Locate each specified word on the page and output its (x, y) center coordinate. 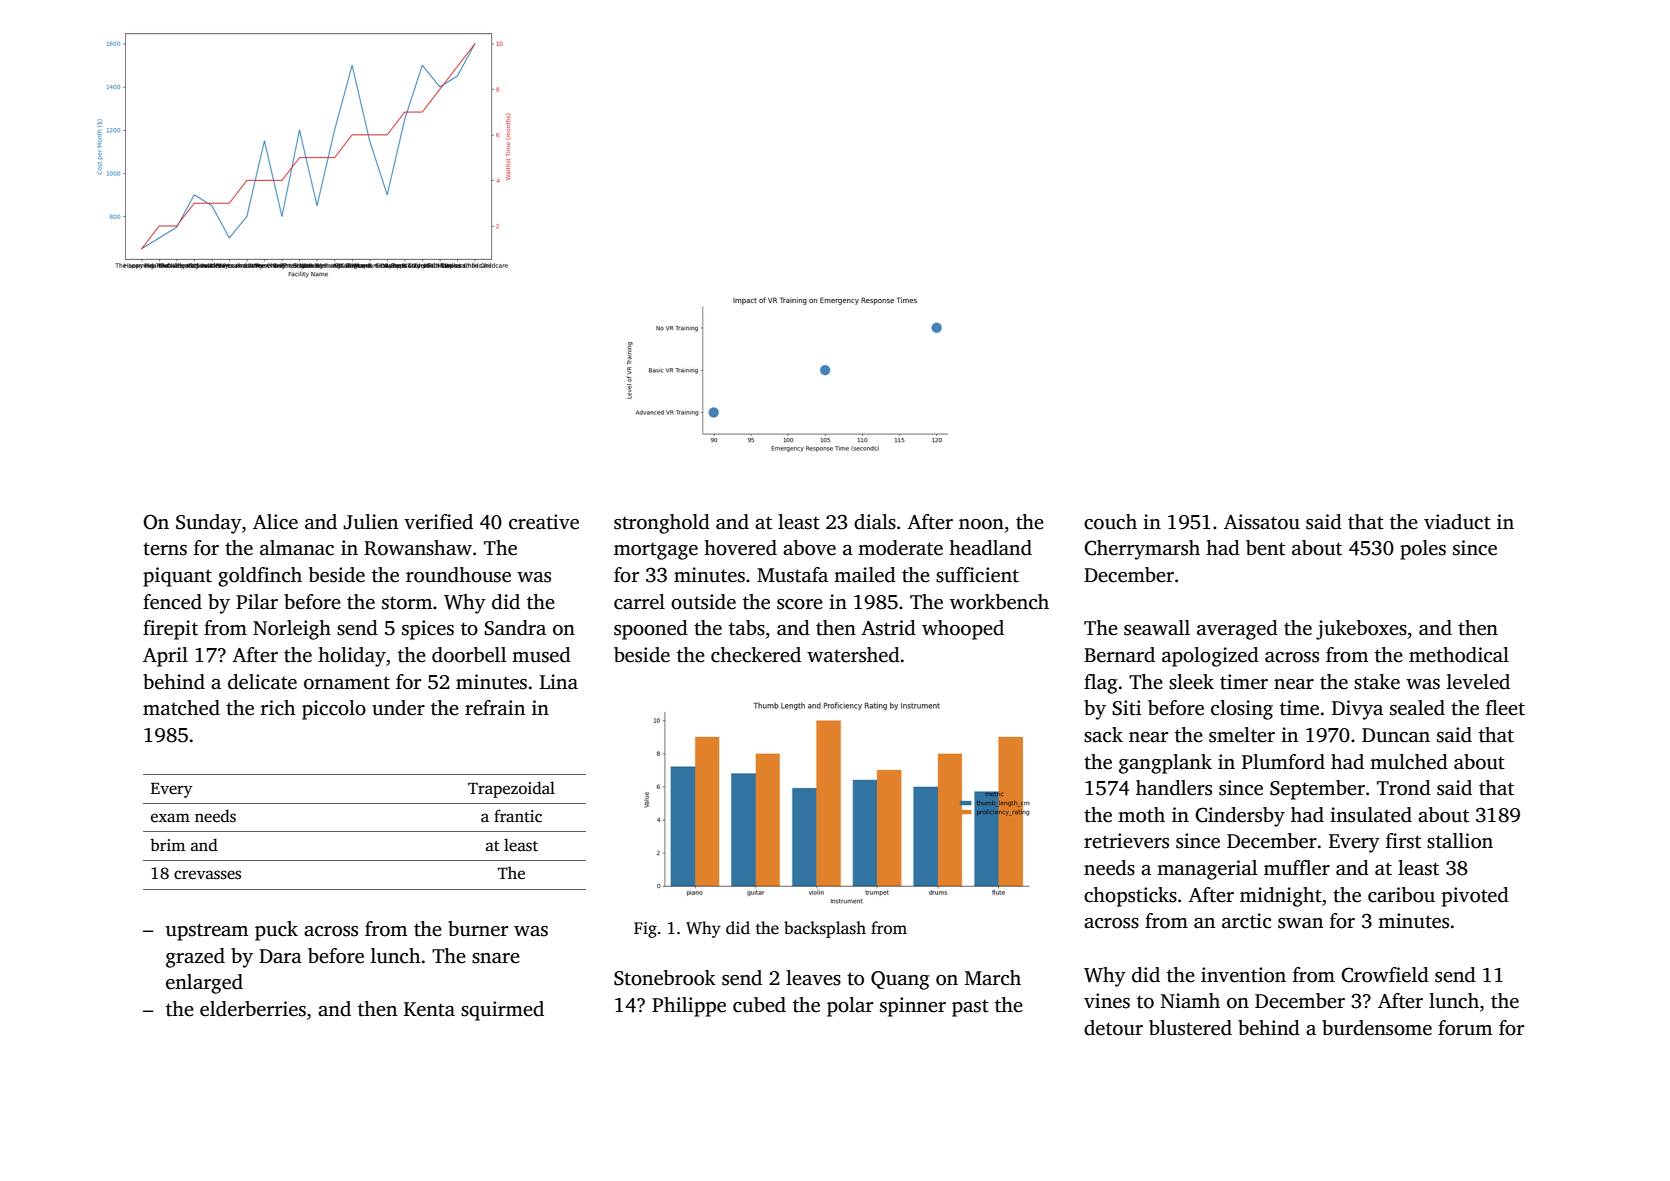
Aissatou (1262, 522)
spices (428, 630)
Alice (275, 522)
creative (544, 522)
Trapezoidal (511, 789)
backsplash (825, 929)
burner (478, 929)
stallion (1460, 841)
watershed (853, 655)
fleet (1505, 708)
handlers (1174, 788)
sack (1103, 735)
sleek (1191, 682)
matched (181, 708)
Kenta (429, 1009)
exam (170, 817)
